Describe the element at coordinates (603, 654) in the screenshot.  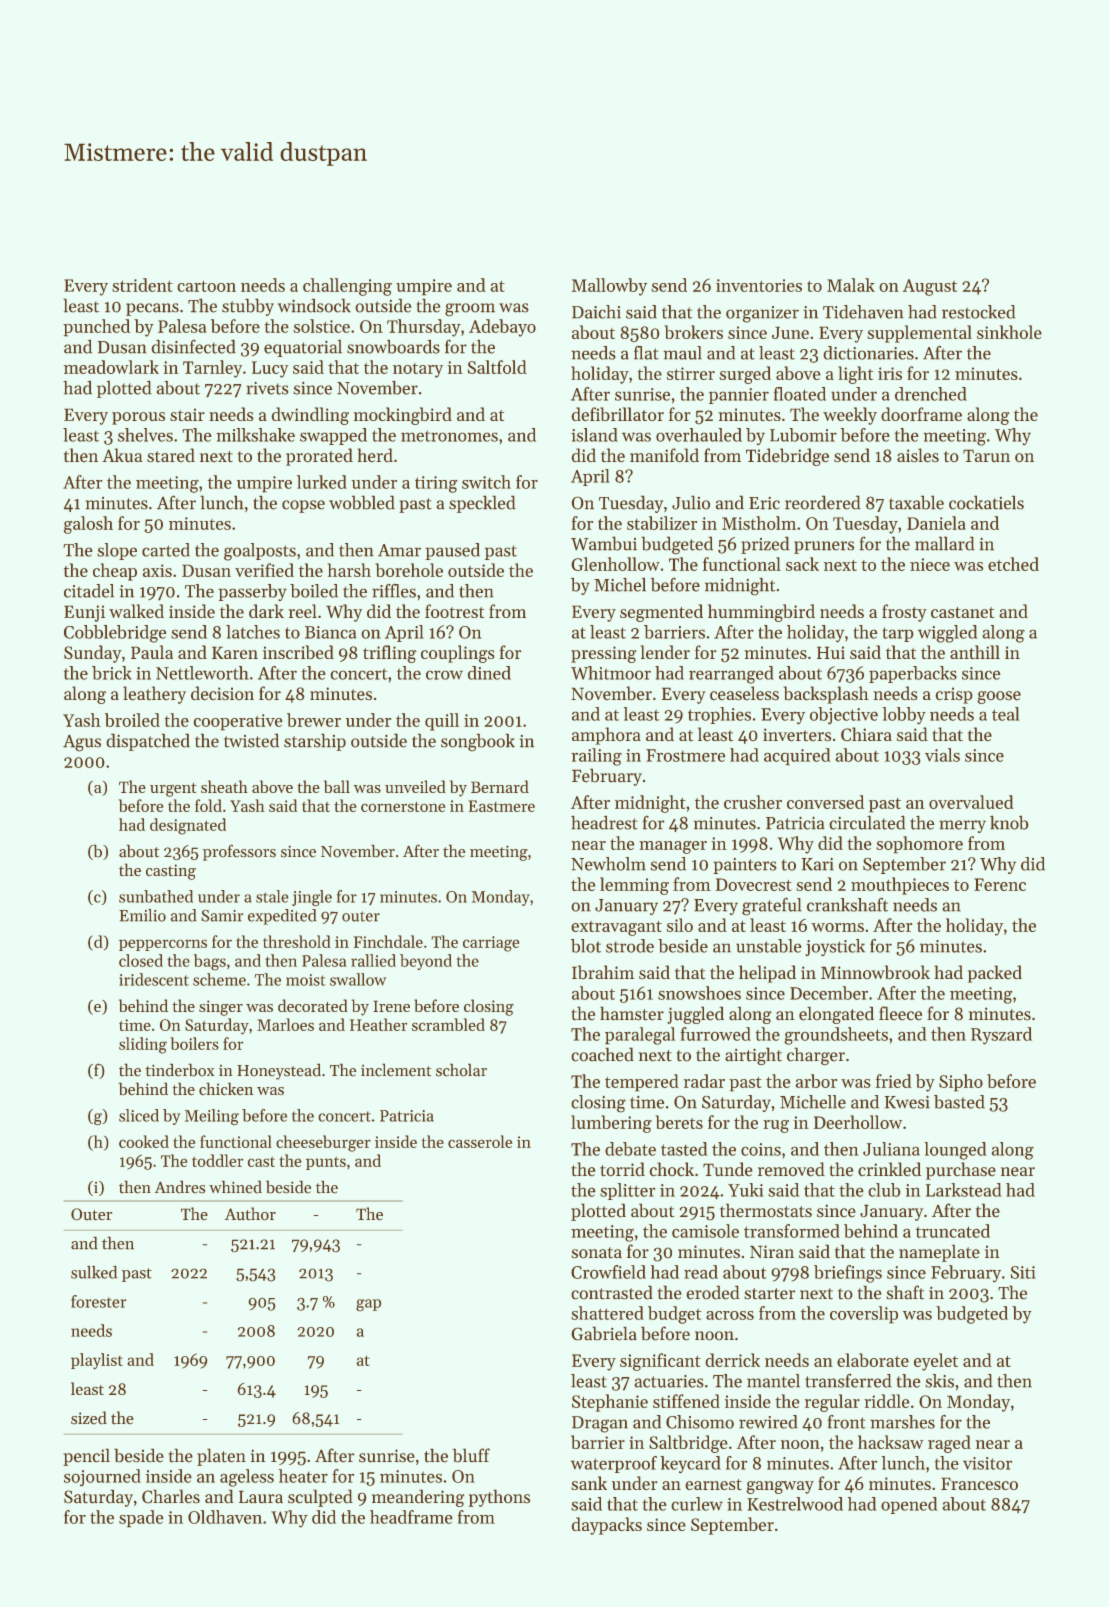
I see `pressing` at that location.
